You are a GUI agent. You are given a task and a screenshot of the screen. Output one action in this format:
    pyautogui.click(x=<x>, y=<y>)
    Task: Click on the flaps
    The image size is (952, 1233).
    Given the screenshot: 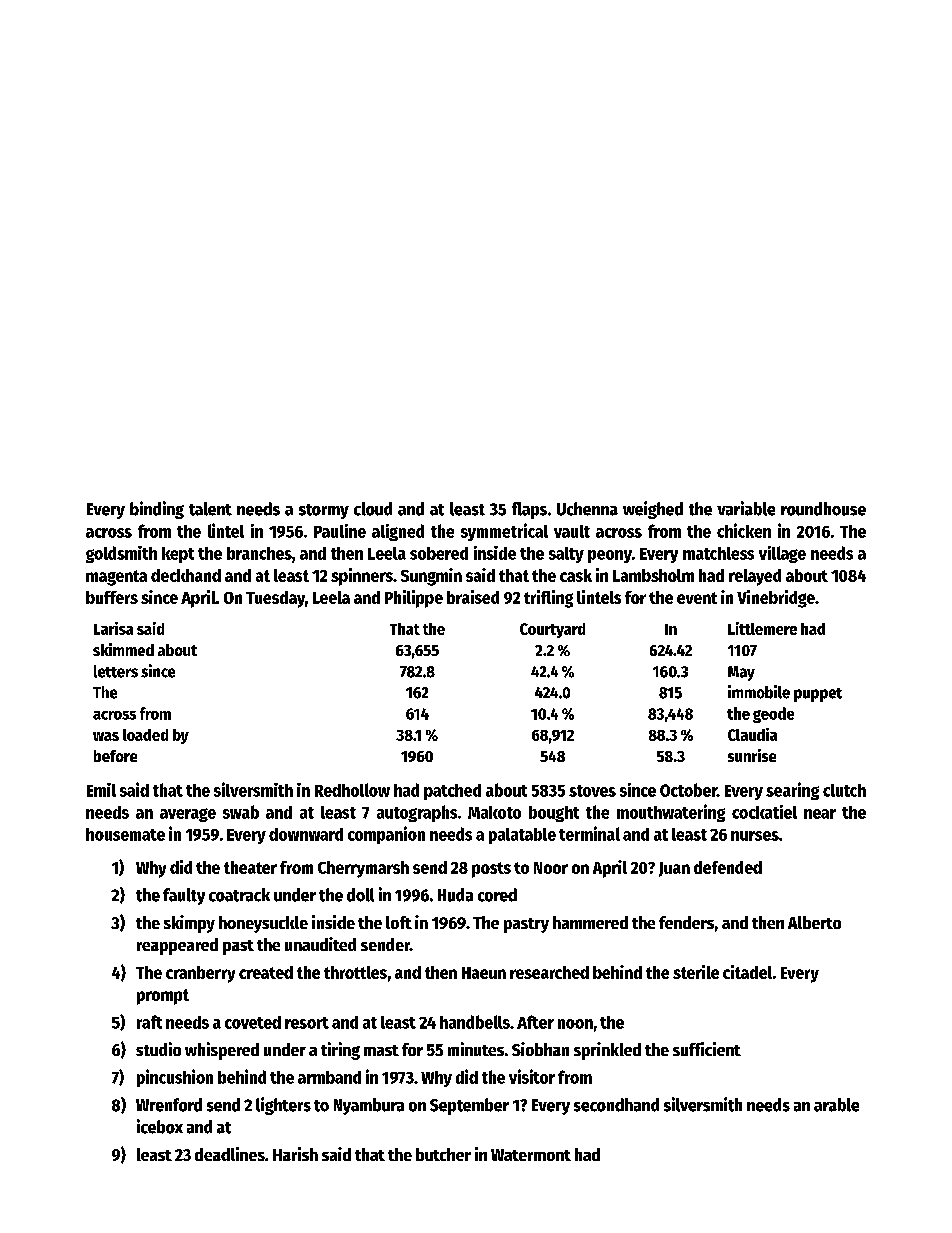 What is the action you would take?
    pyautogui.click(x=529, y=510)
